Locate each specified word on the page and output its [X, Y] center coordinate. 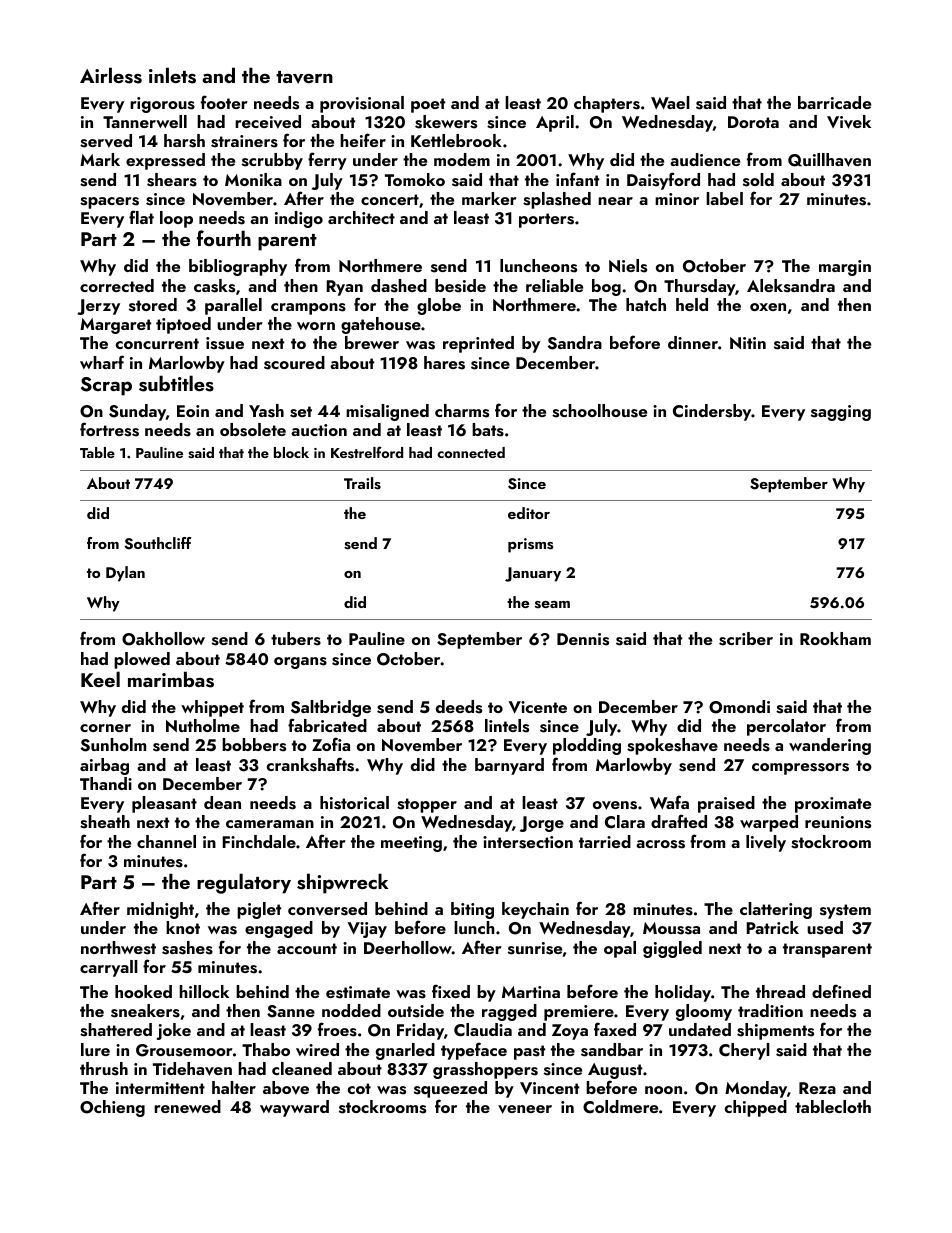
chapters [607, 104]
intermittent [160, 1088]
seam [552, 605]
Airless [111, 75]
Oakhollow [163, 639]
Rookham [835, 638]
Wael [670, 102]
